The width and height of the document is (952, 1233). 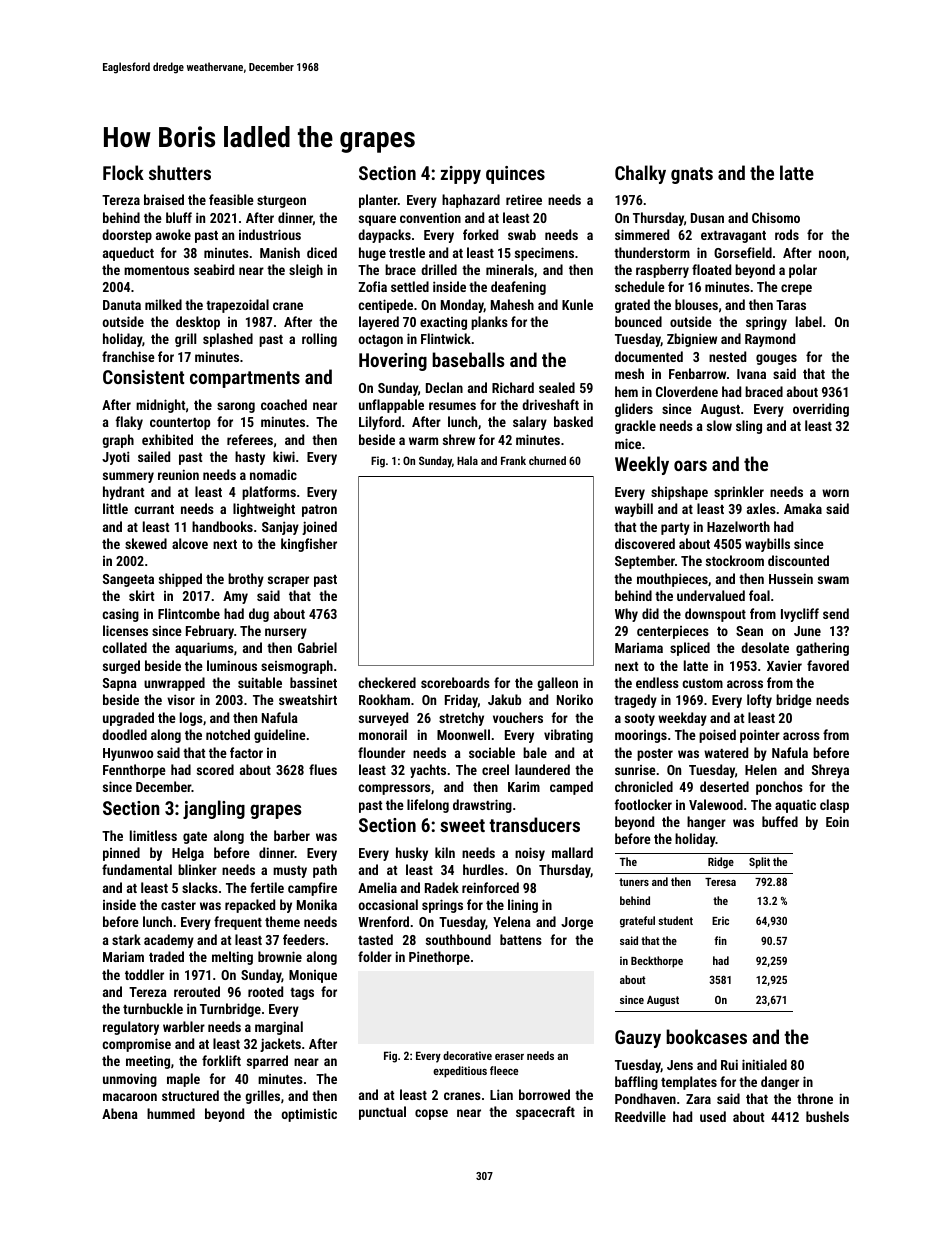 I want to click on Yelena, so click(x=512, y=921).
